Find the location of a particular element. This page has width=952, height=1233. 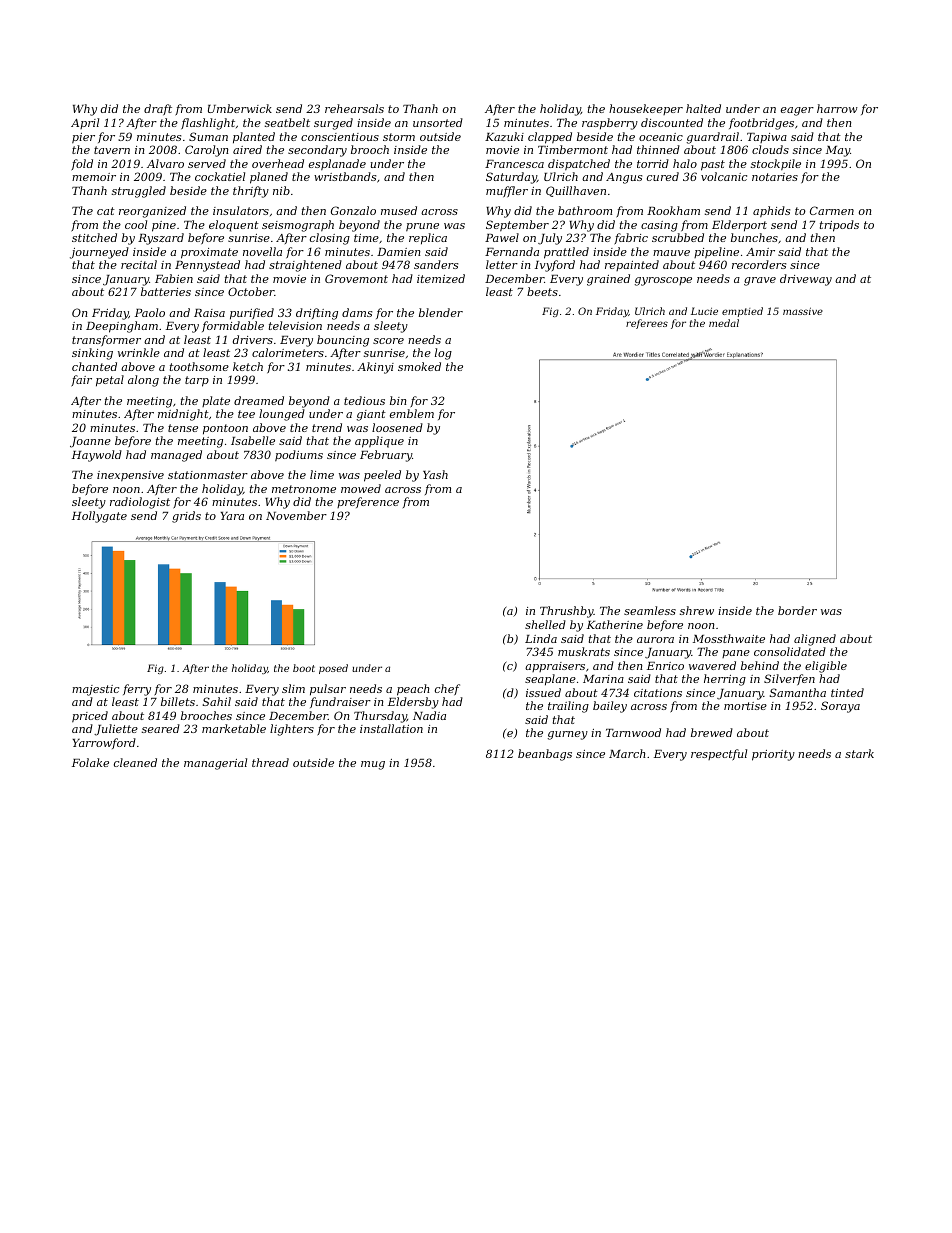

sinking is located at coordinates (92, 354).
